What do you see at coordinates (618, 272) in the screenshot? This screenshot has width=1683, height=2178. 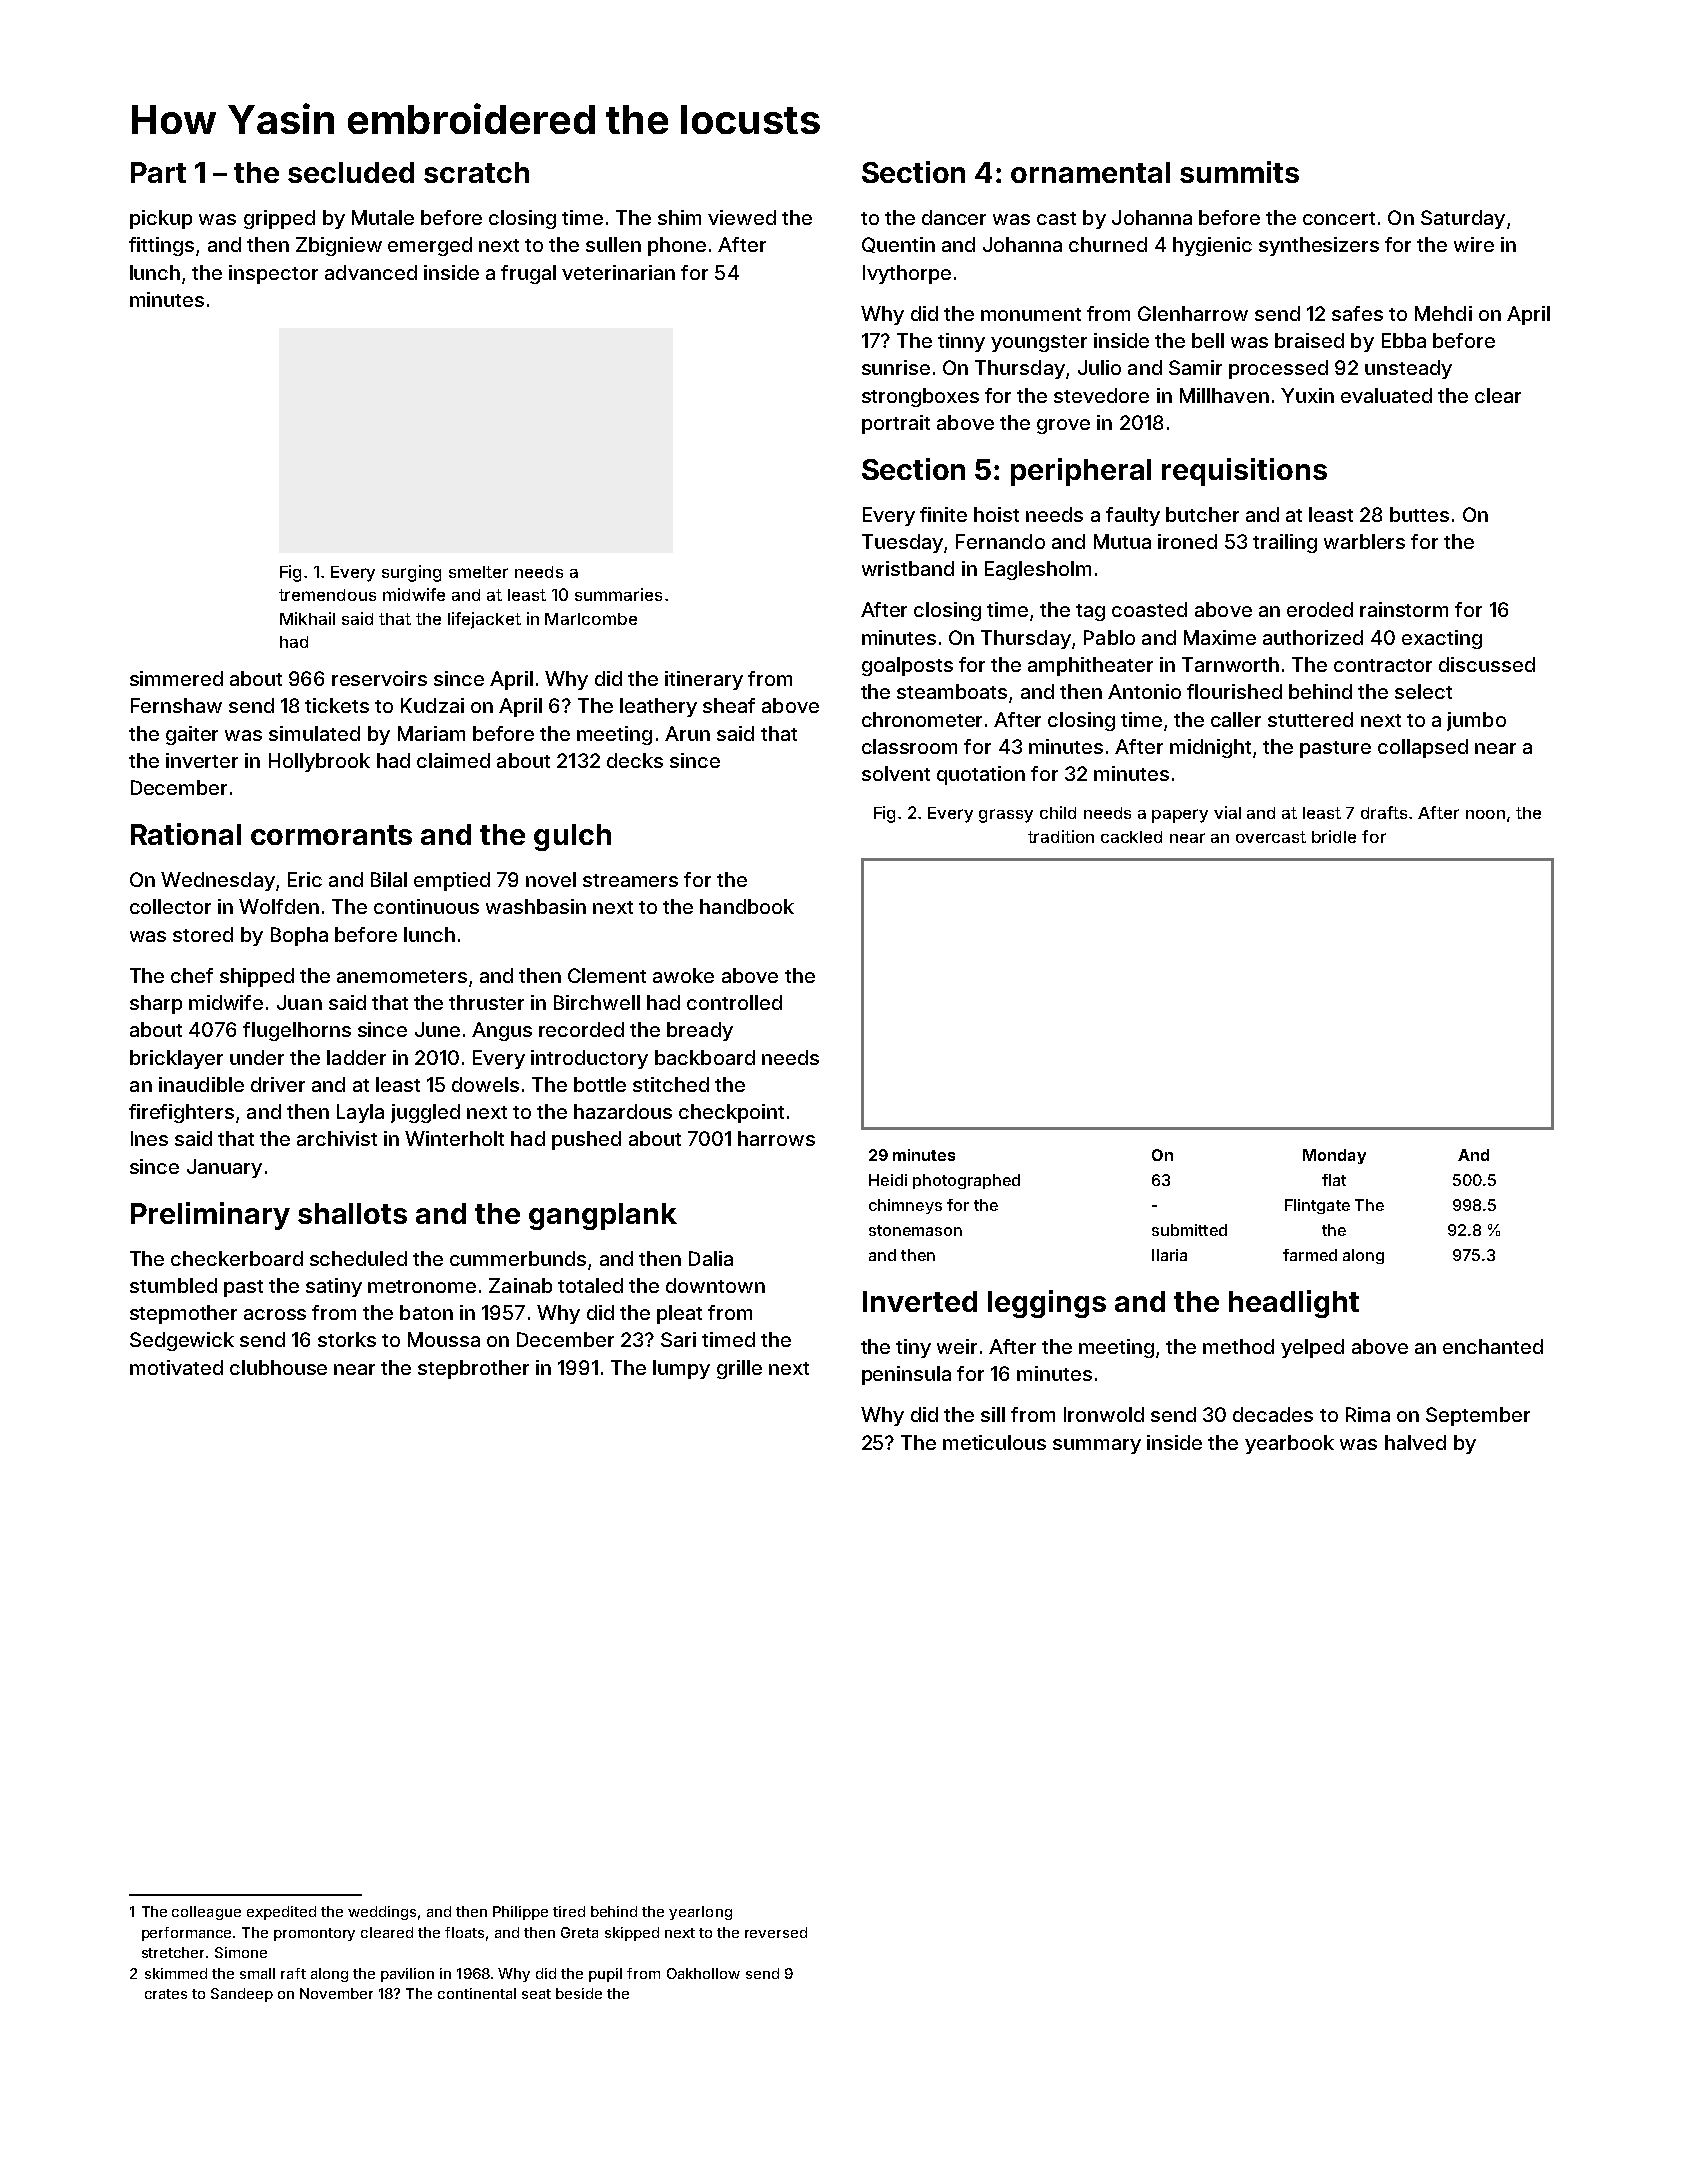 I see `veterinarian` at bounding box center [618, 272].
